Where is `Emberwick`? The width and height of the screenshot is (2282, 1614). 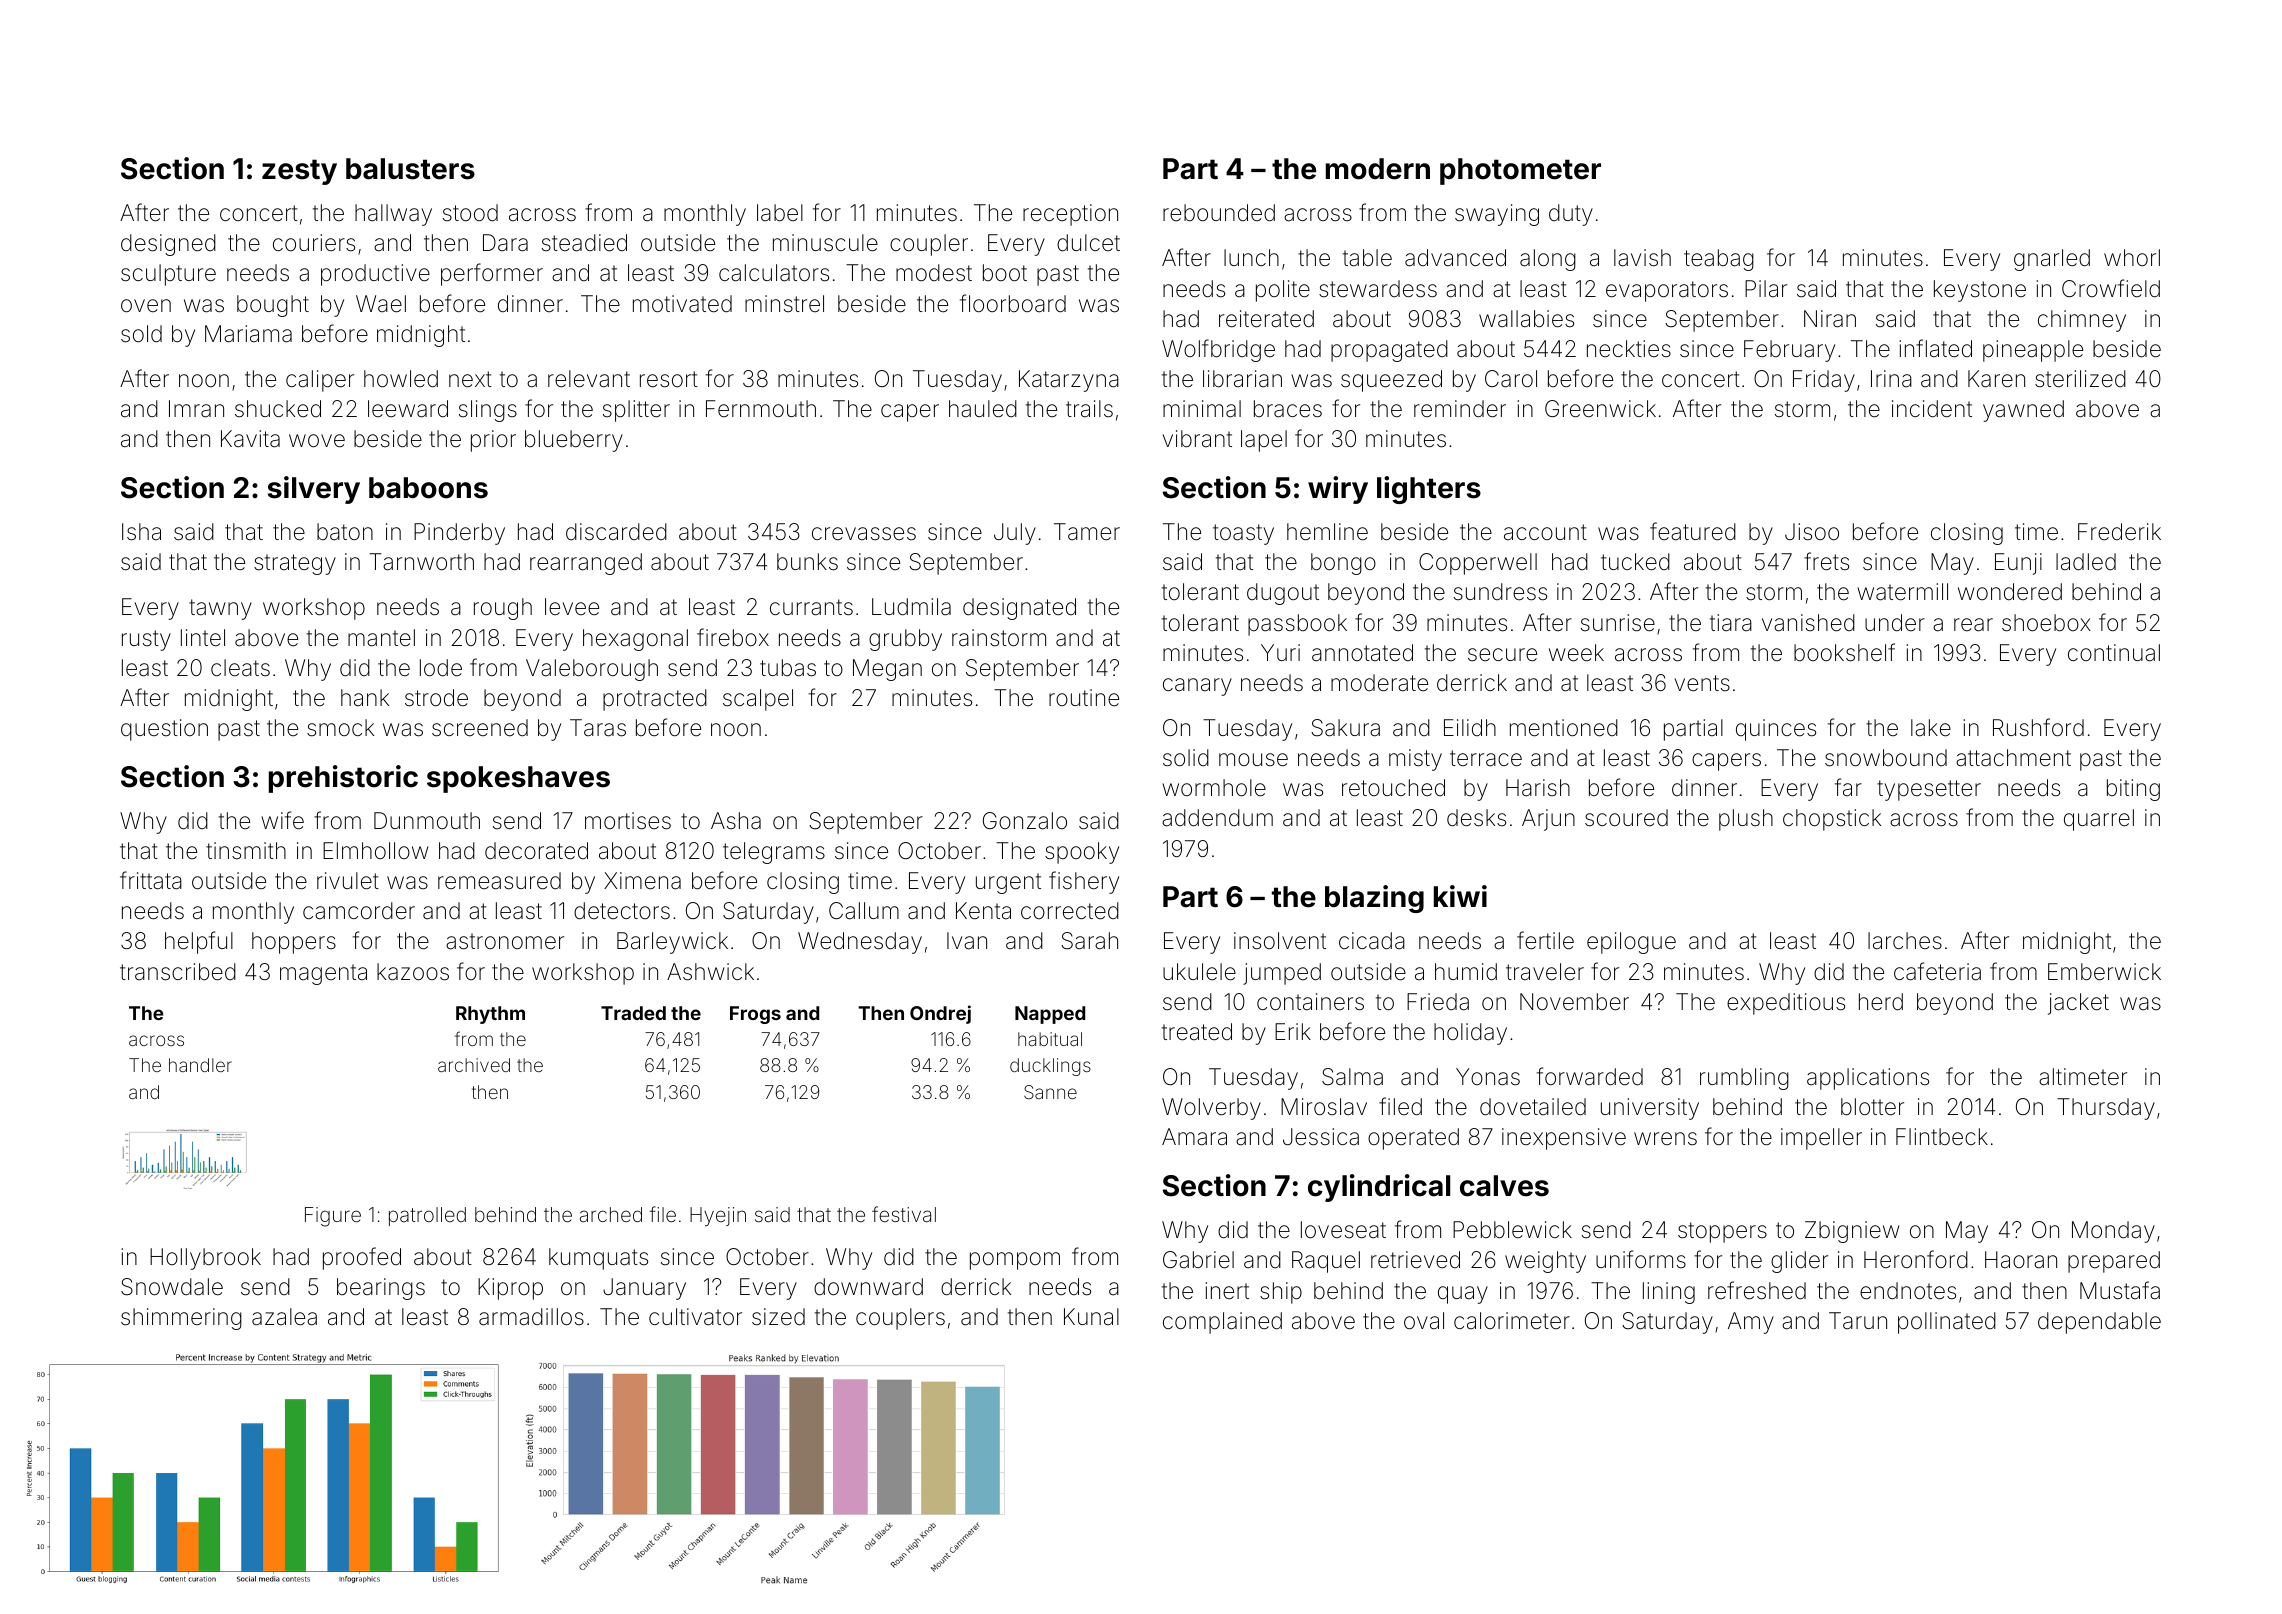
Emberwick is located at coordinates (2104, 972).
